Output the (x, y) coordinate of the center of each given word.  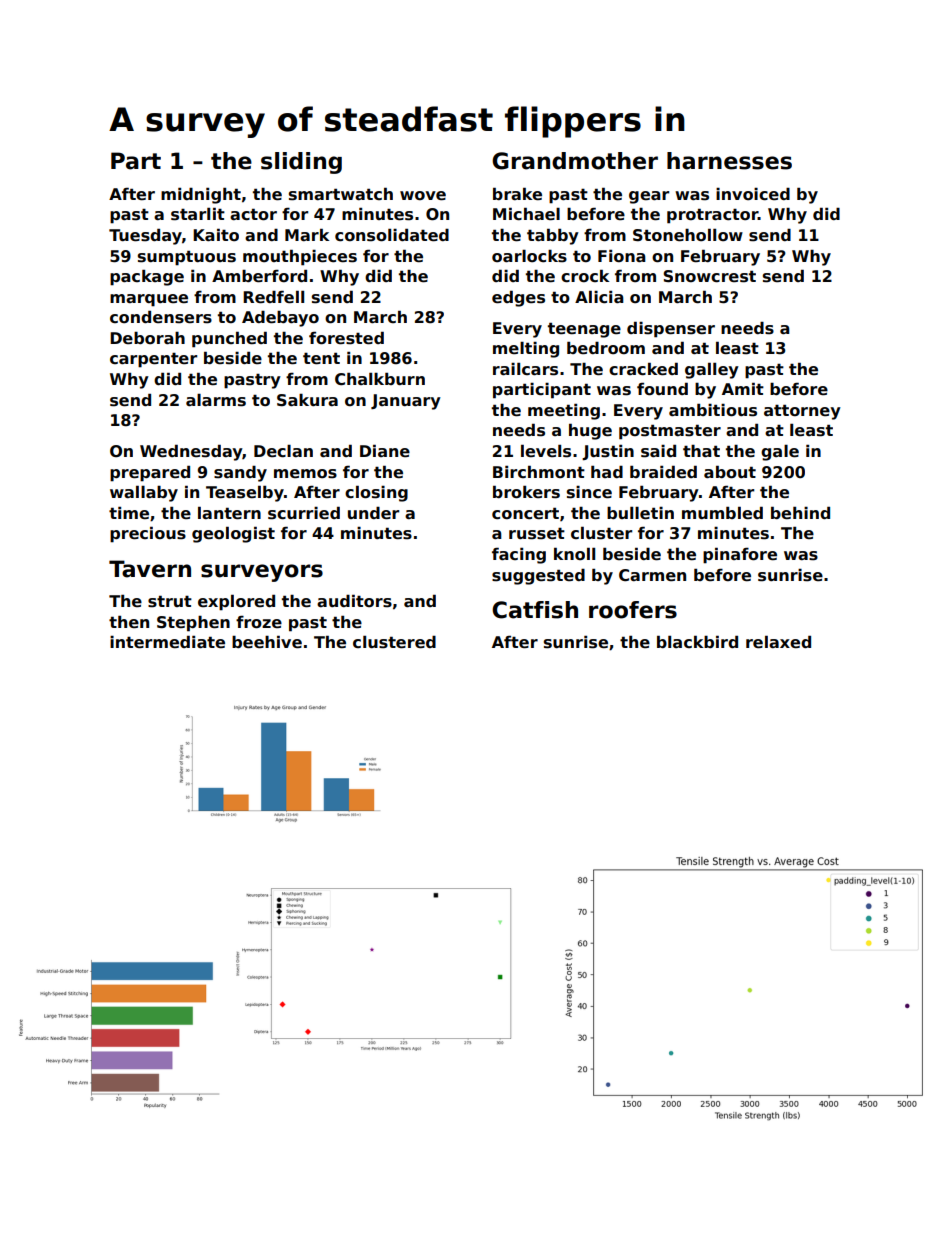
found (662, 389)
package (147, 277)
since (589, 492)
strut (170, 601)
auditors (354, 601)
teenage (584, 330)
